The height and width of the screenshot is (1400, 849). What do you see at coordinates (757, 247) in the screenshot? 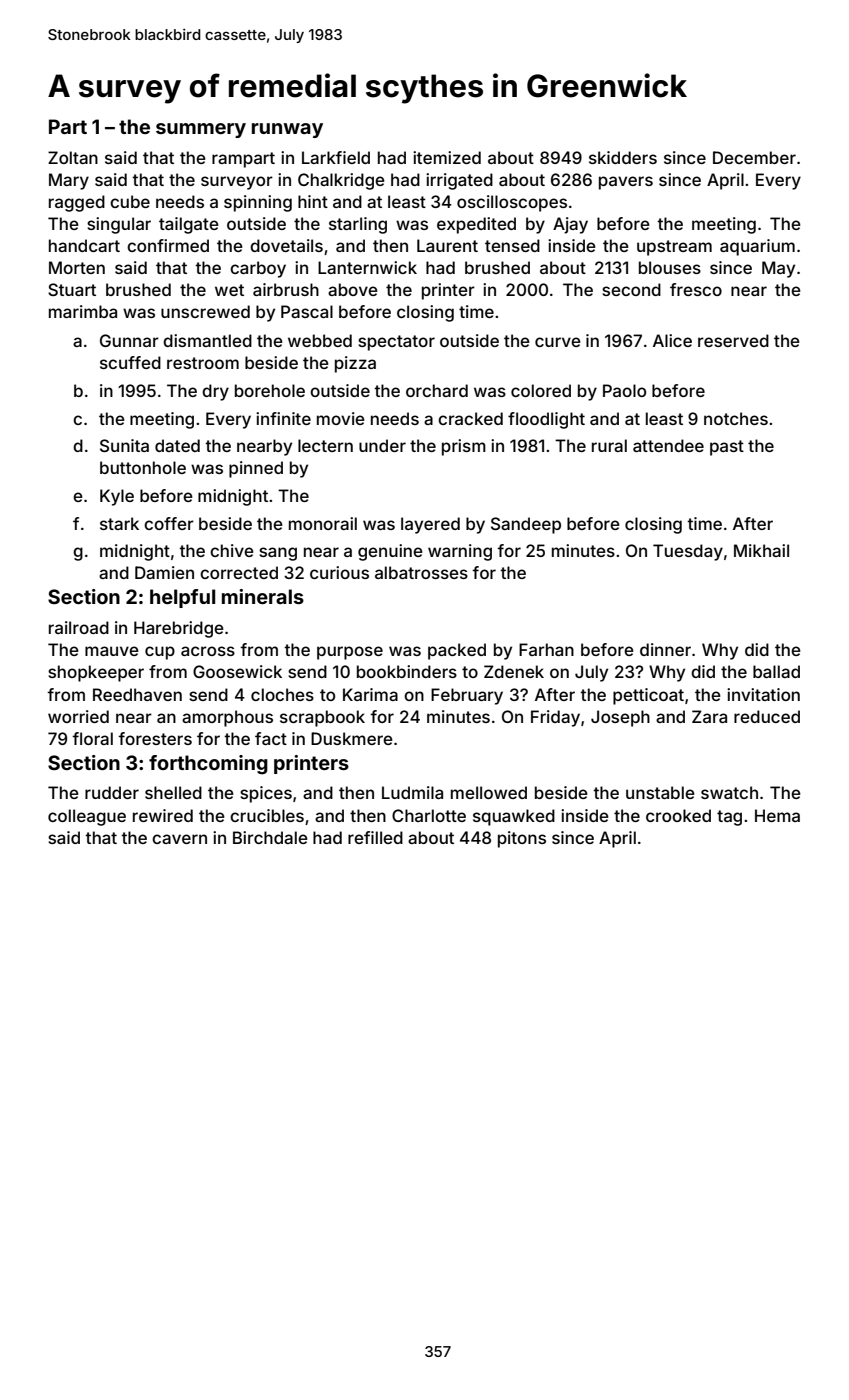
I see `aquarium` at bounding box center [757, 247].
